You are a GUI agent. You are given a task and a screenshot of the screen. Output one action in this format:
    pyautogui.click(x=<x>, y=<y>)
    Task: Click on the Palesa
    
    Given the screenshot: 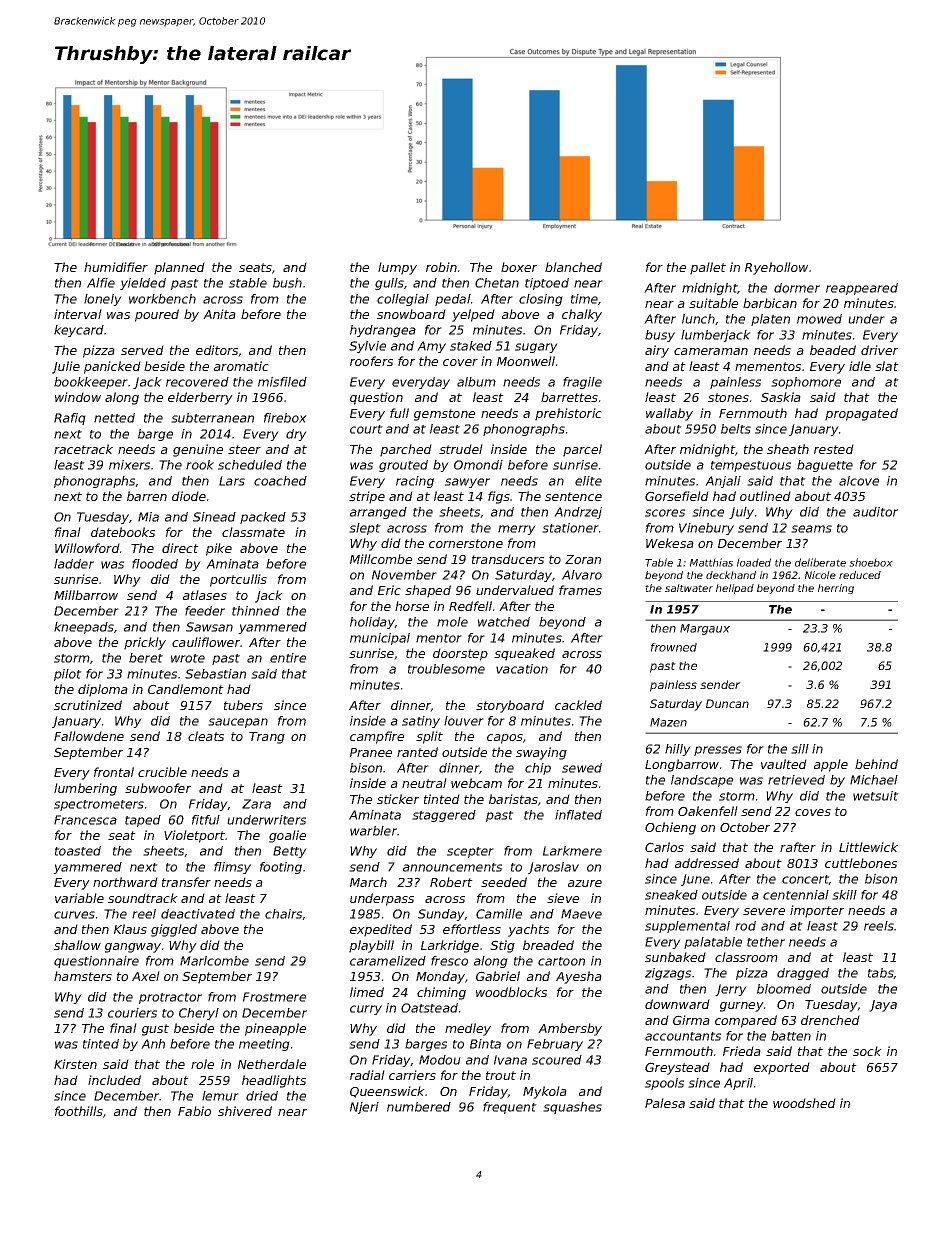 What is the action you would take?
    pyautogui.click(x=665, y=1103)
